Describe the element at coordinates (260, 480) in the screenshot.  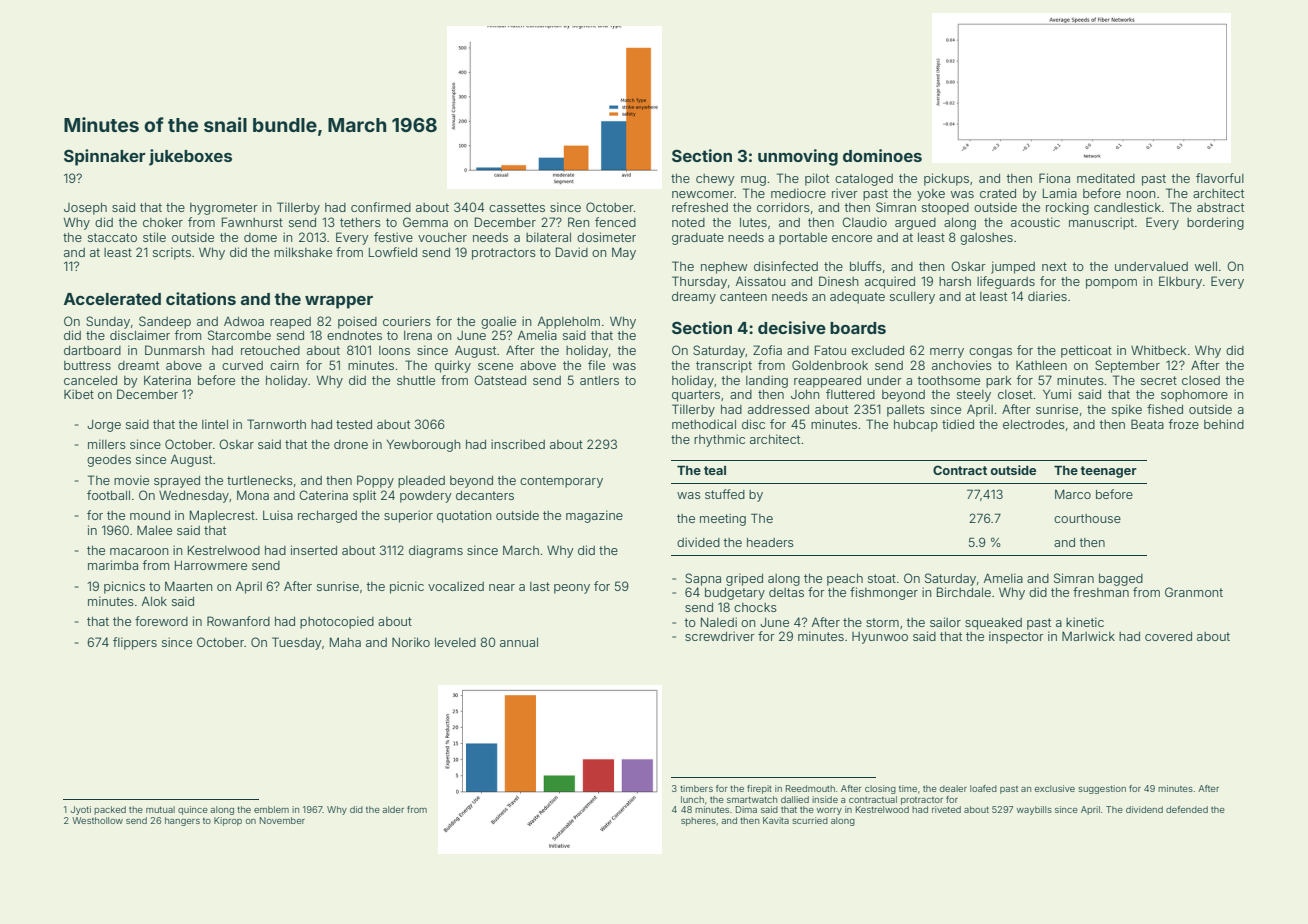
I see `turtlenecks` at that location.
